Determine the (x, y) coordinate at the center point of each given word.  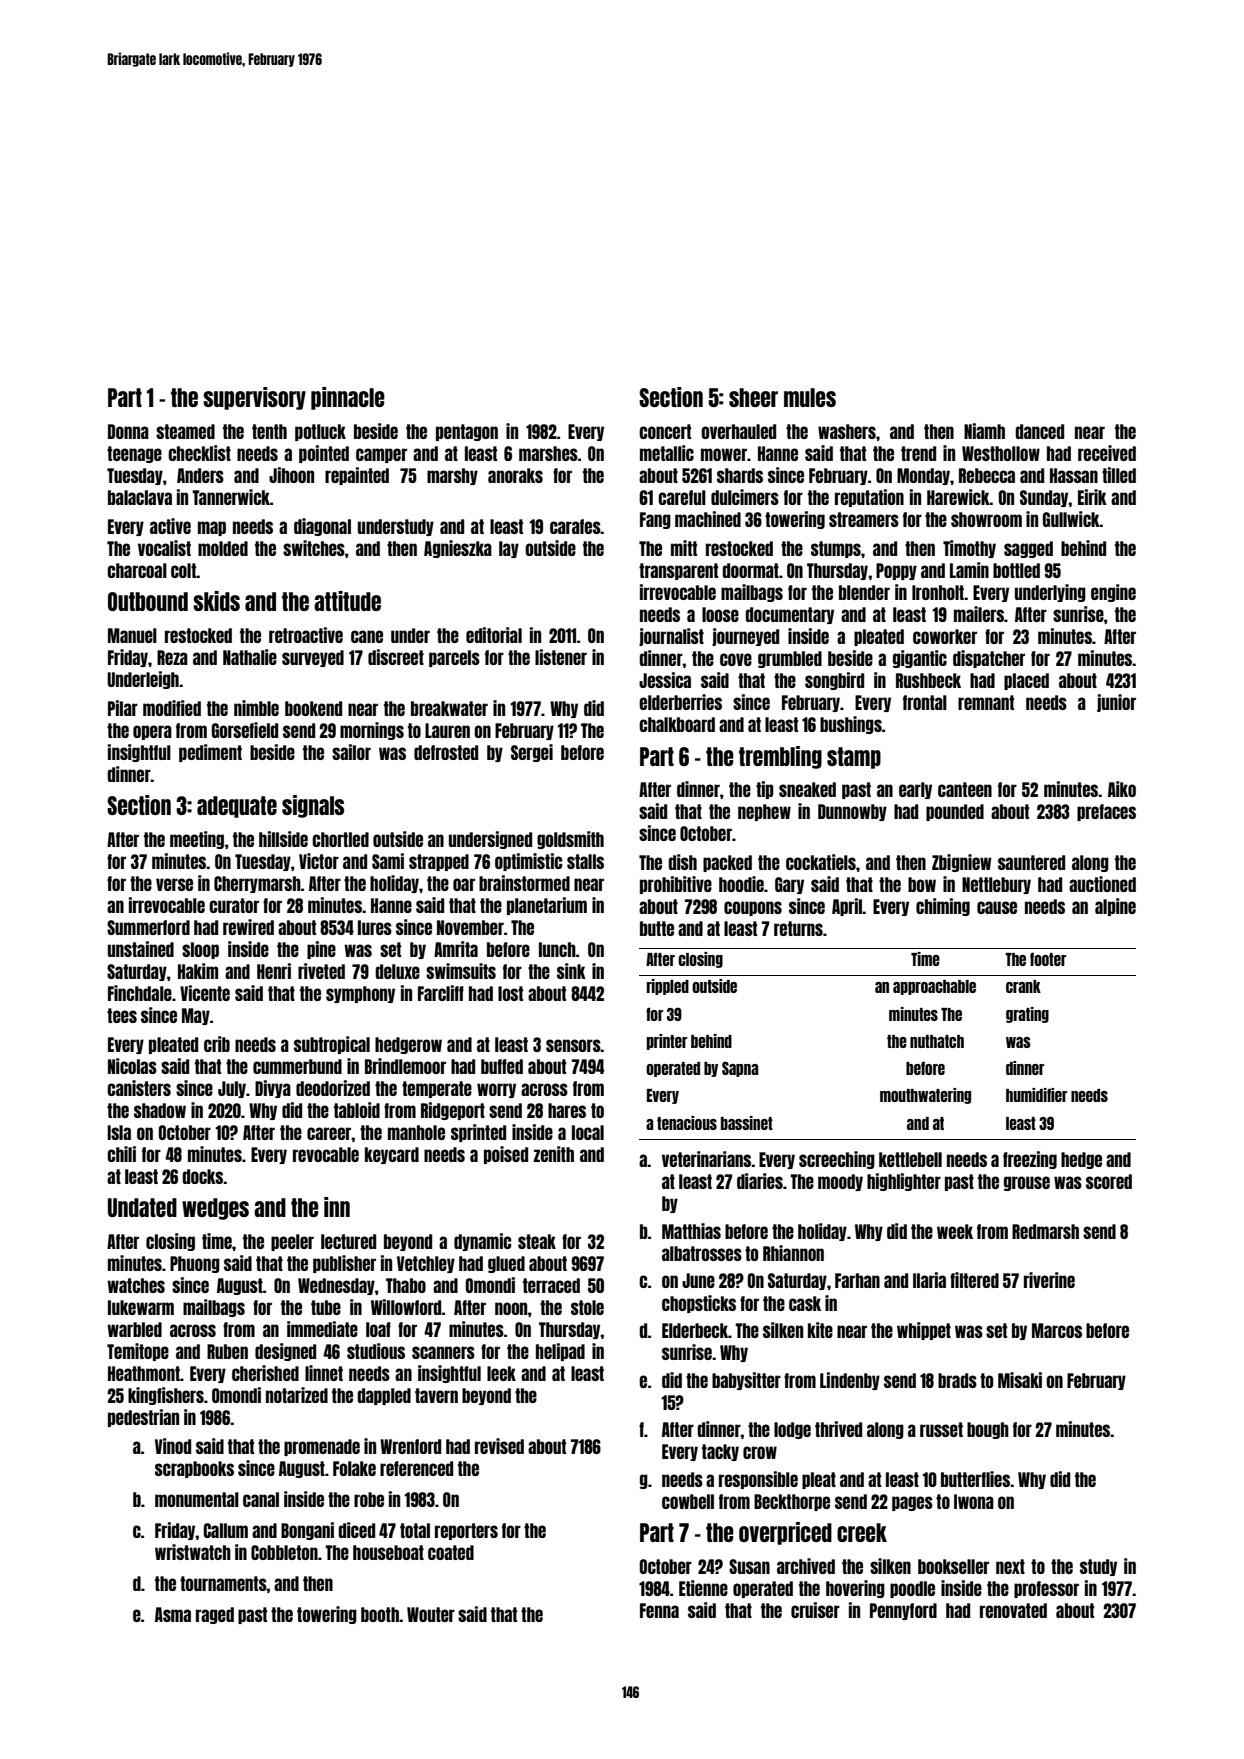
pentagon (467, 432)
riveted (321, 971)
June (698, 1280)
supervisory (254, 398)
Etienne (703, 1588)
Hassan (1074, 475)
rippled (668, 987)
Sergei (532, 753)
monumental (197, 1499)
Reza (172, 657)
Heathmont (144, 1373)
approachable (934, 987)
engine (1113, 593)
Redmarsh (1045, 1231)
